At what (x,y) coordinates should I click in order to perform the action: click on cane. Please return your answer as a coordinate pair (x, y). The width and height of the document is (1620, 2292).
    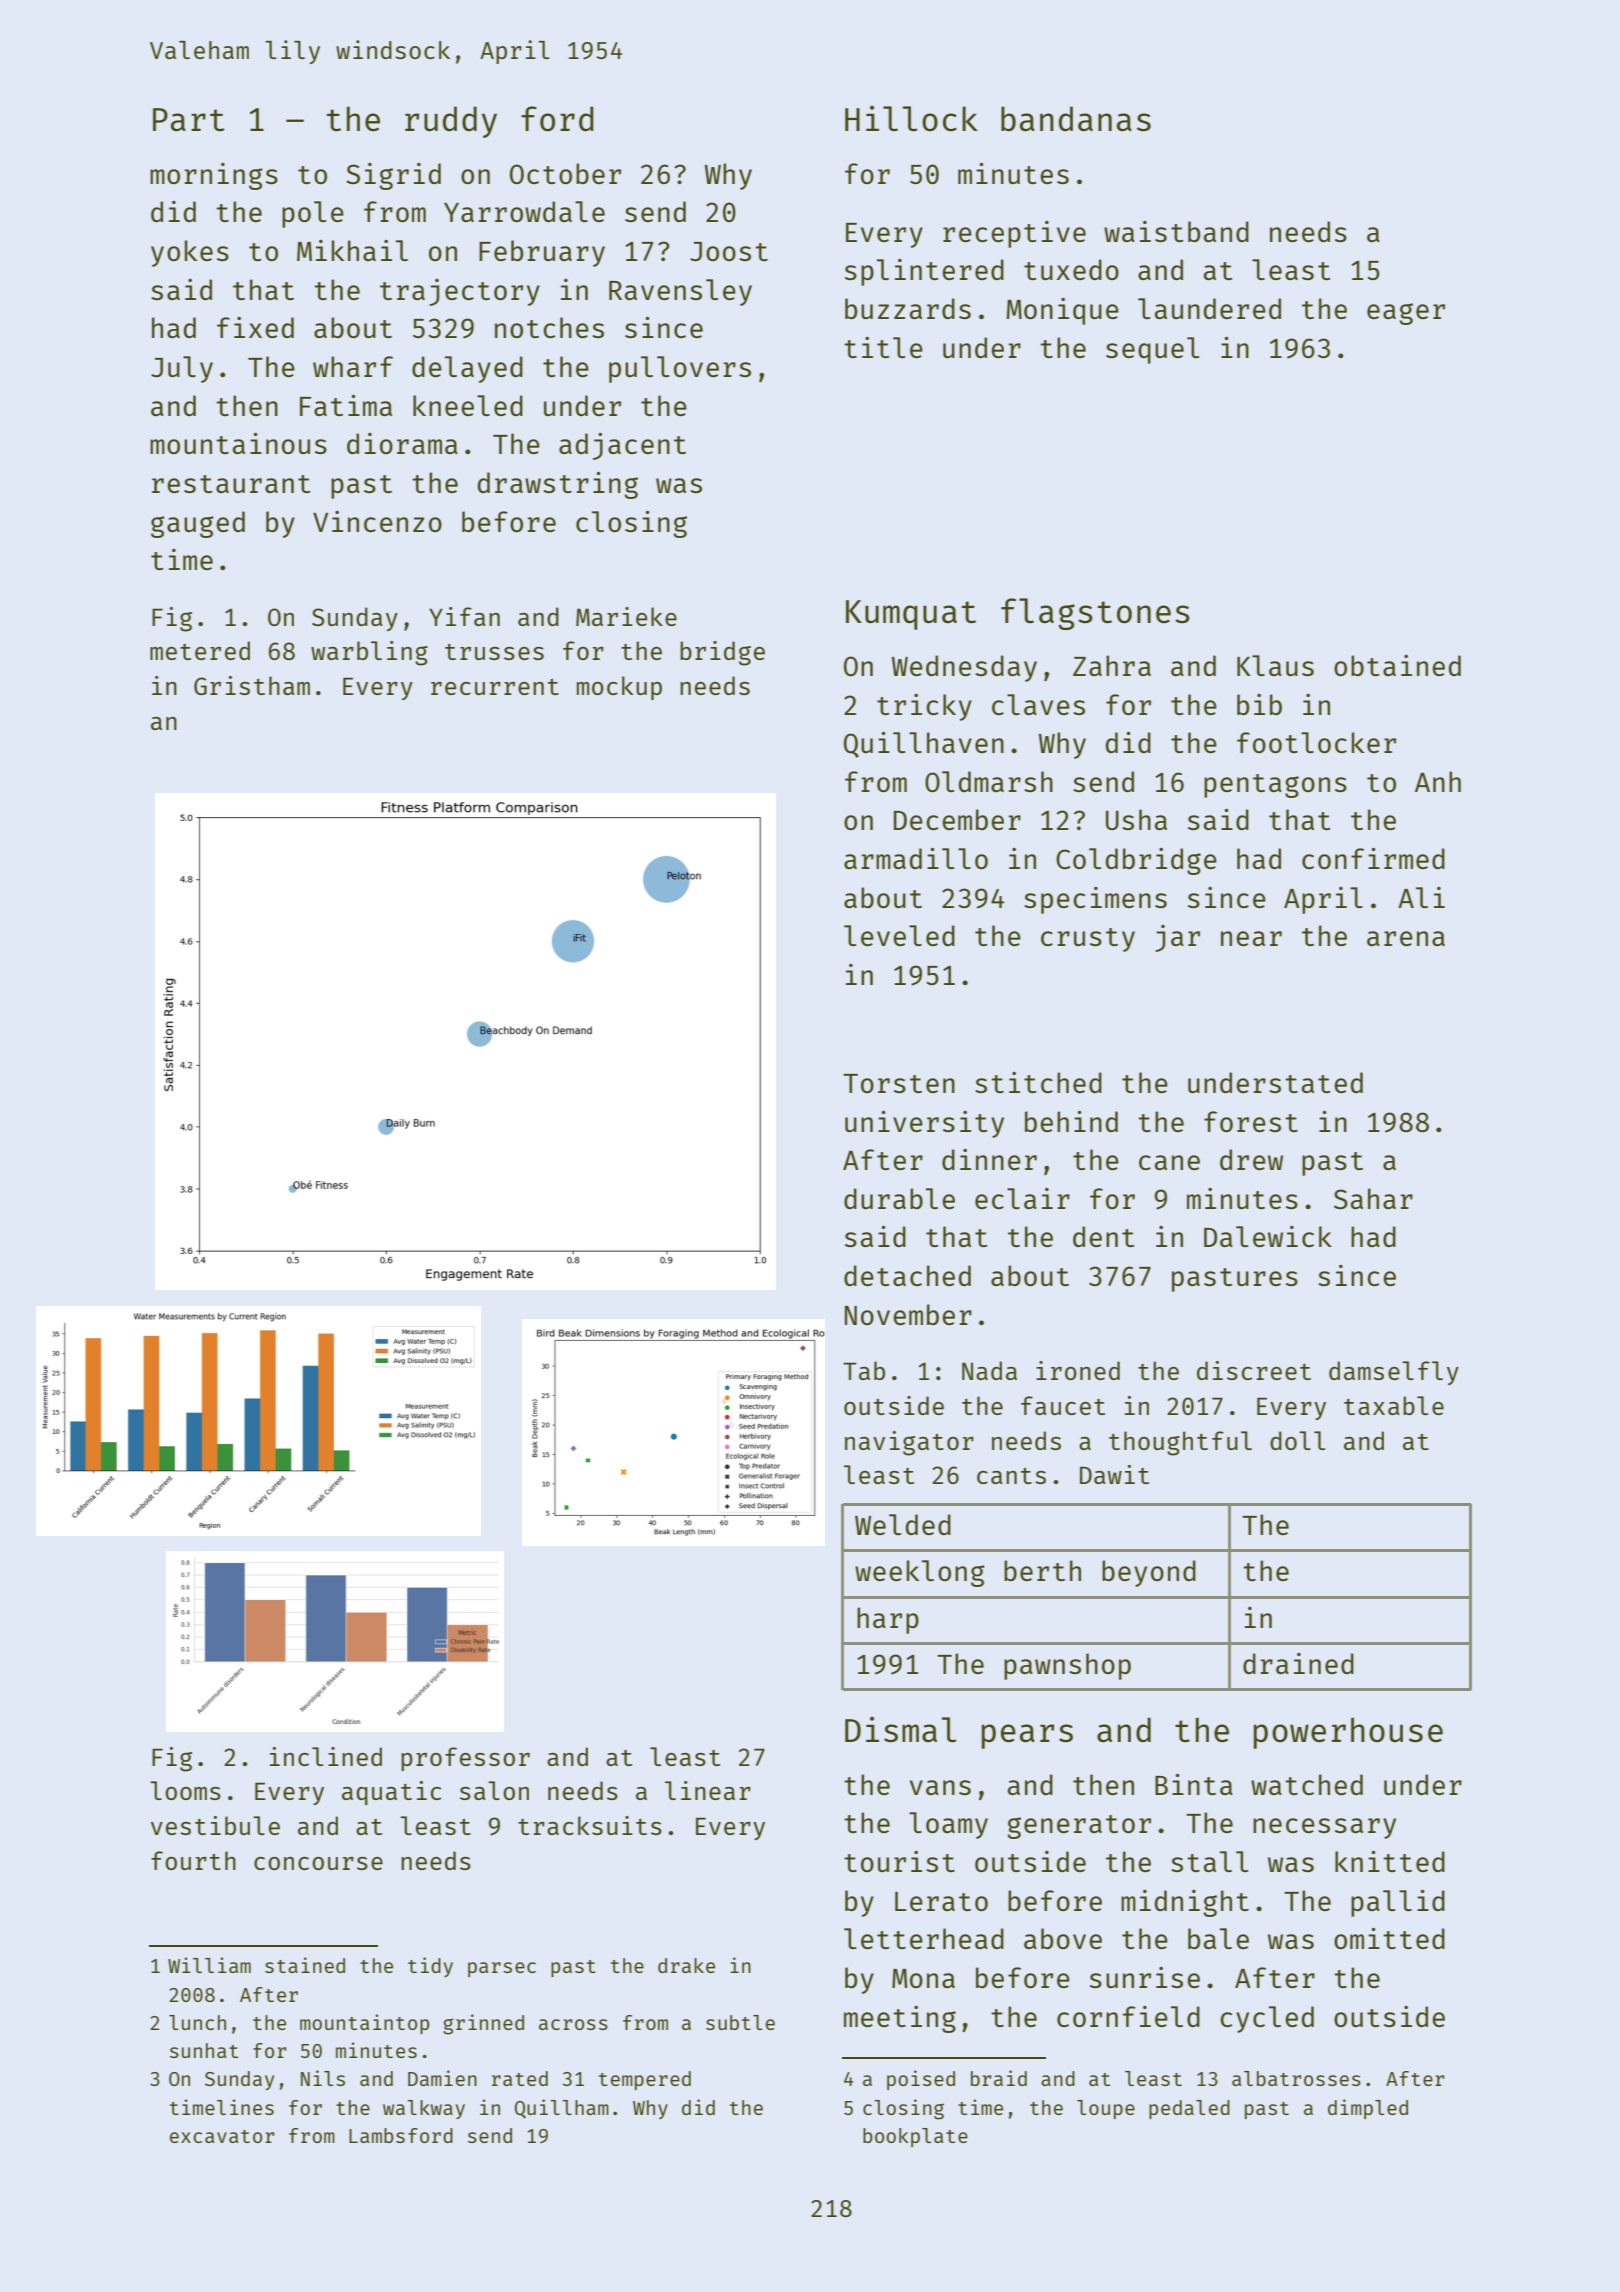
    Looking at the image, I should click on (1169, 1162).
